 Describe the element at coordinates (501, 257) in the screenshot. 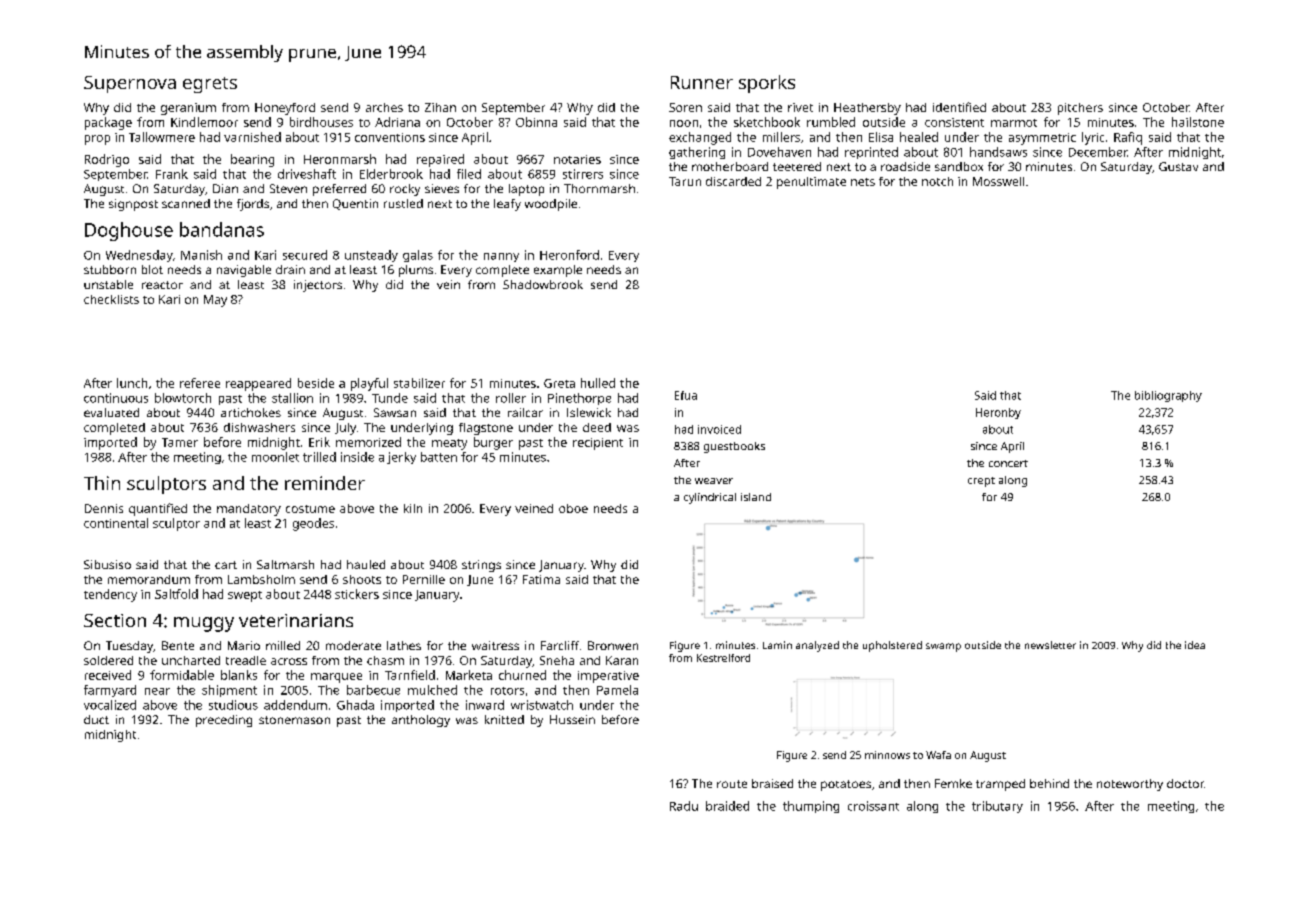

I see `nanny` at that location.
